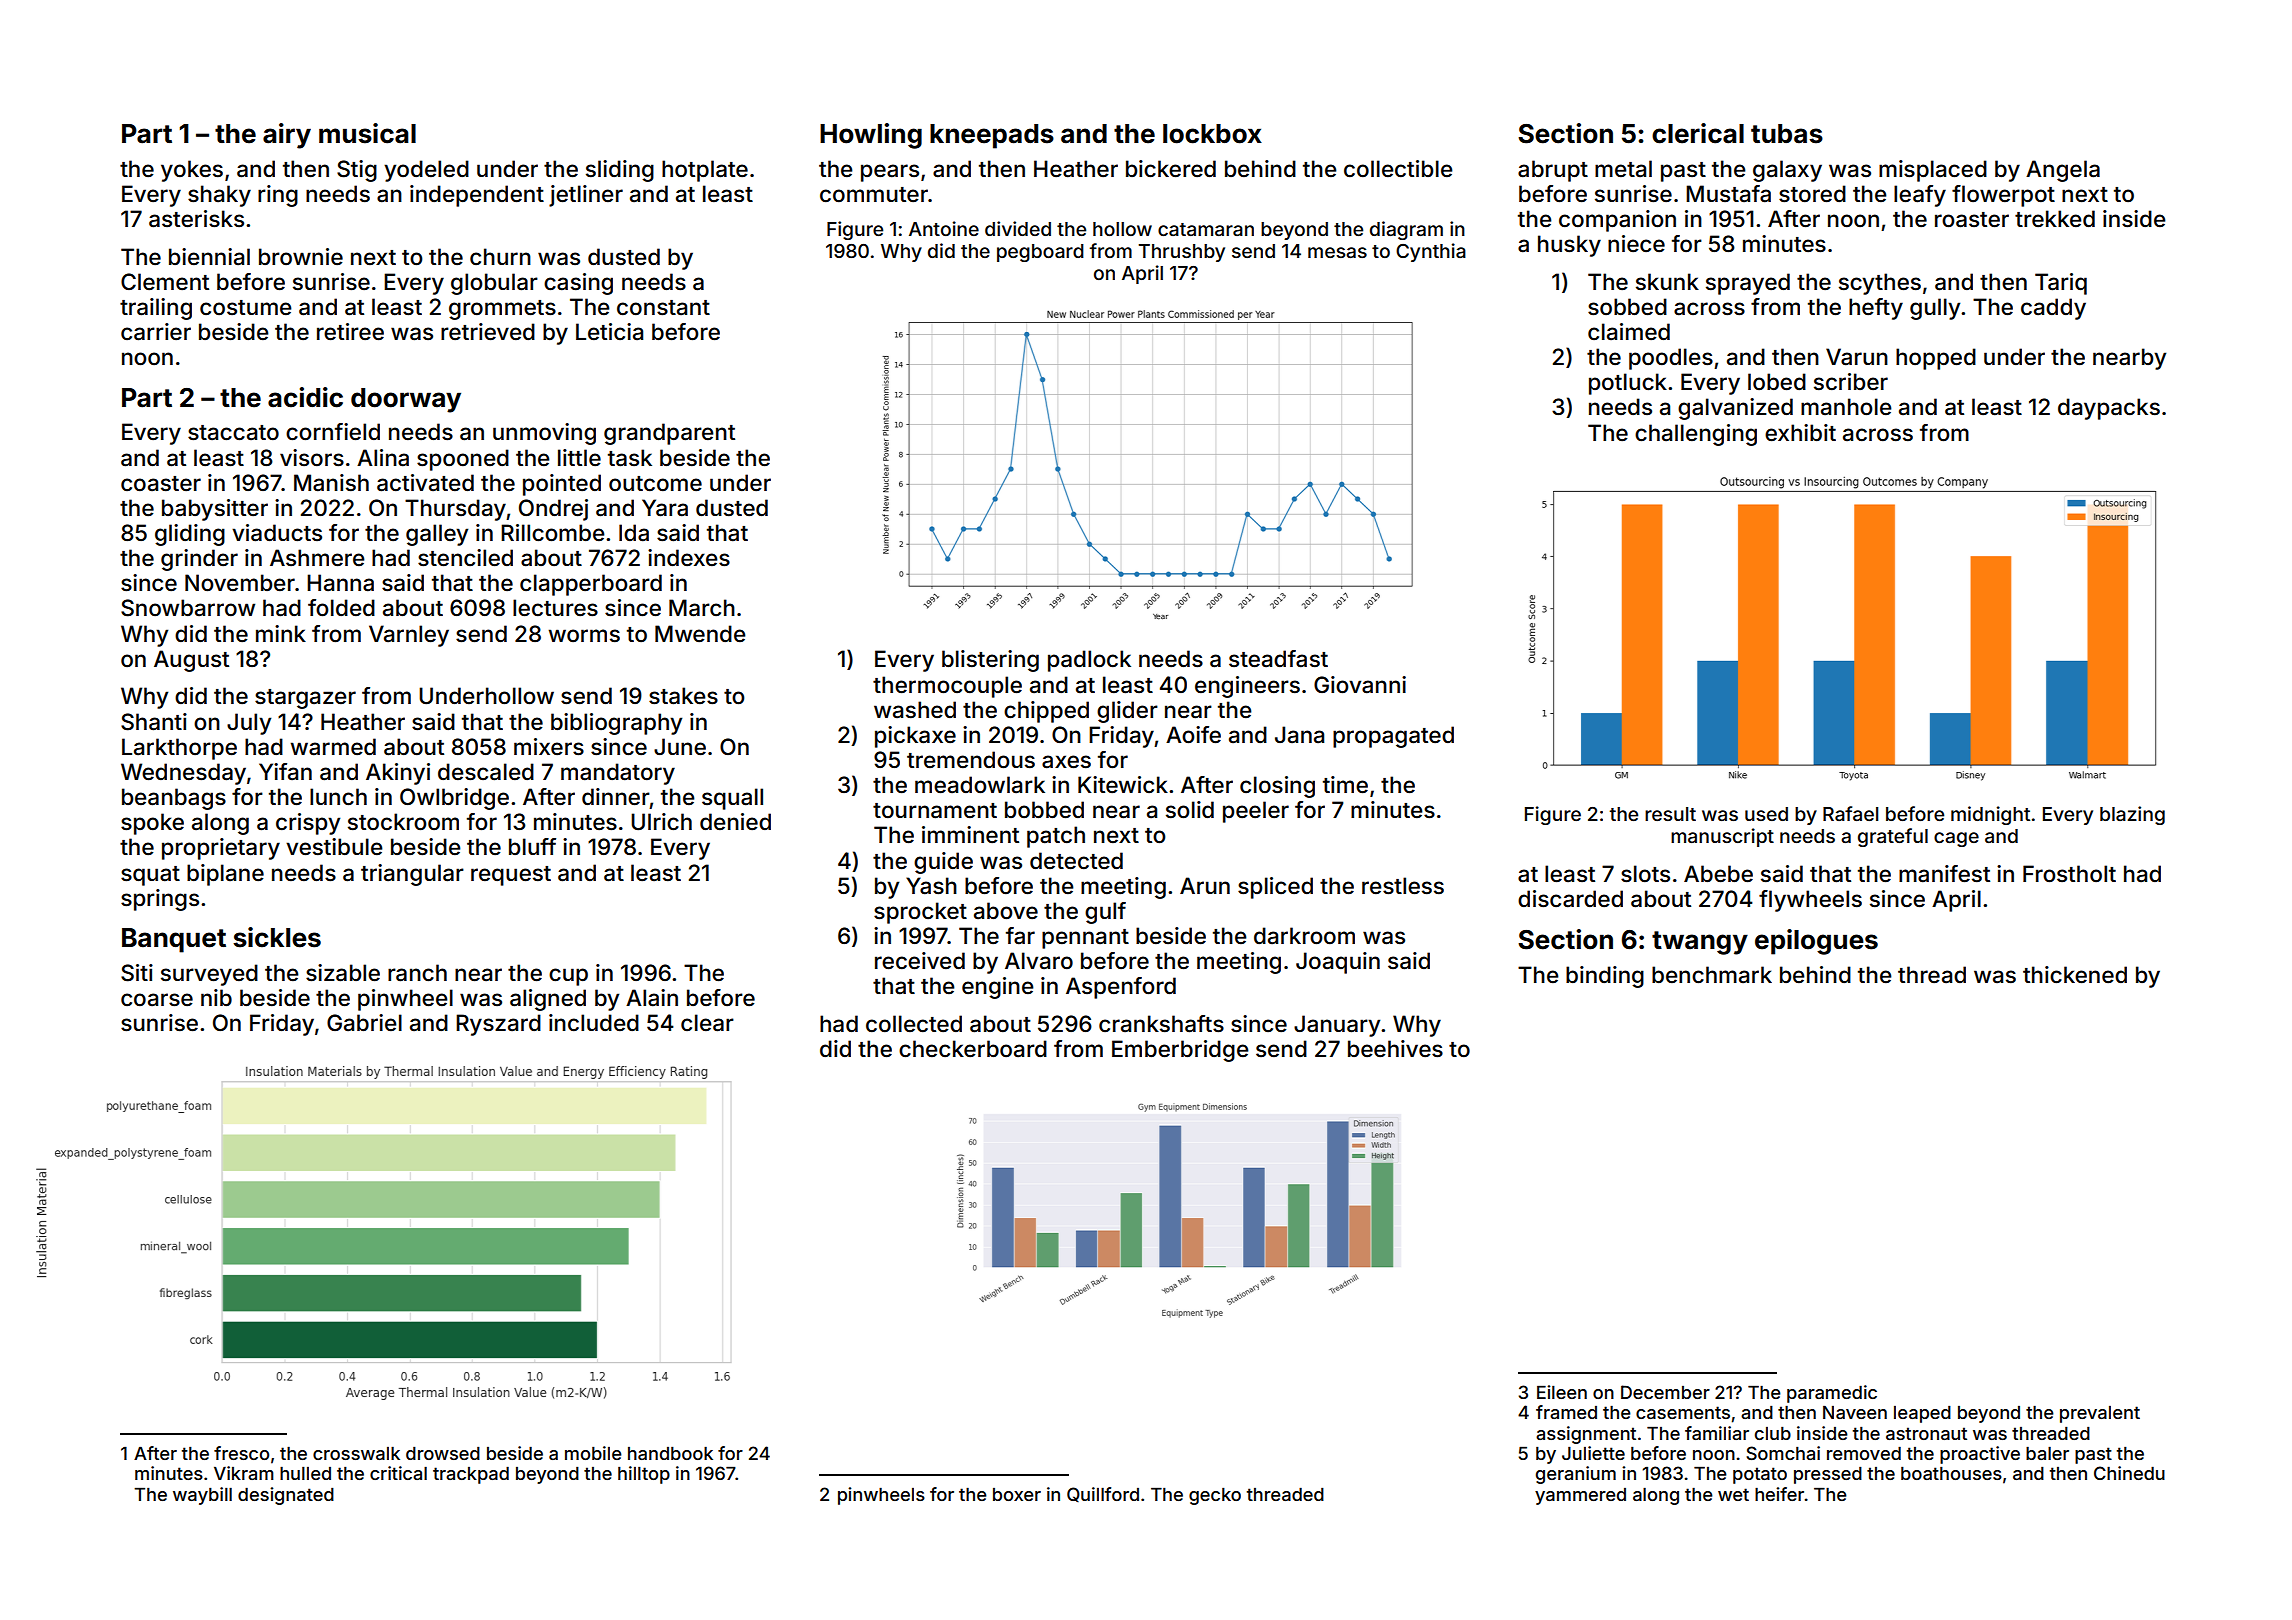 This image has height=1620, width=2292. I want to click on hilltop, so click(644, 1475).
